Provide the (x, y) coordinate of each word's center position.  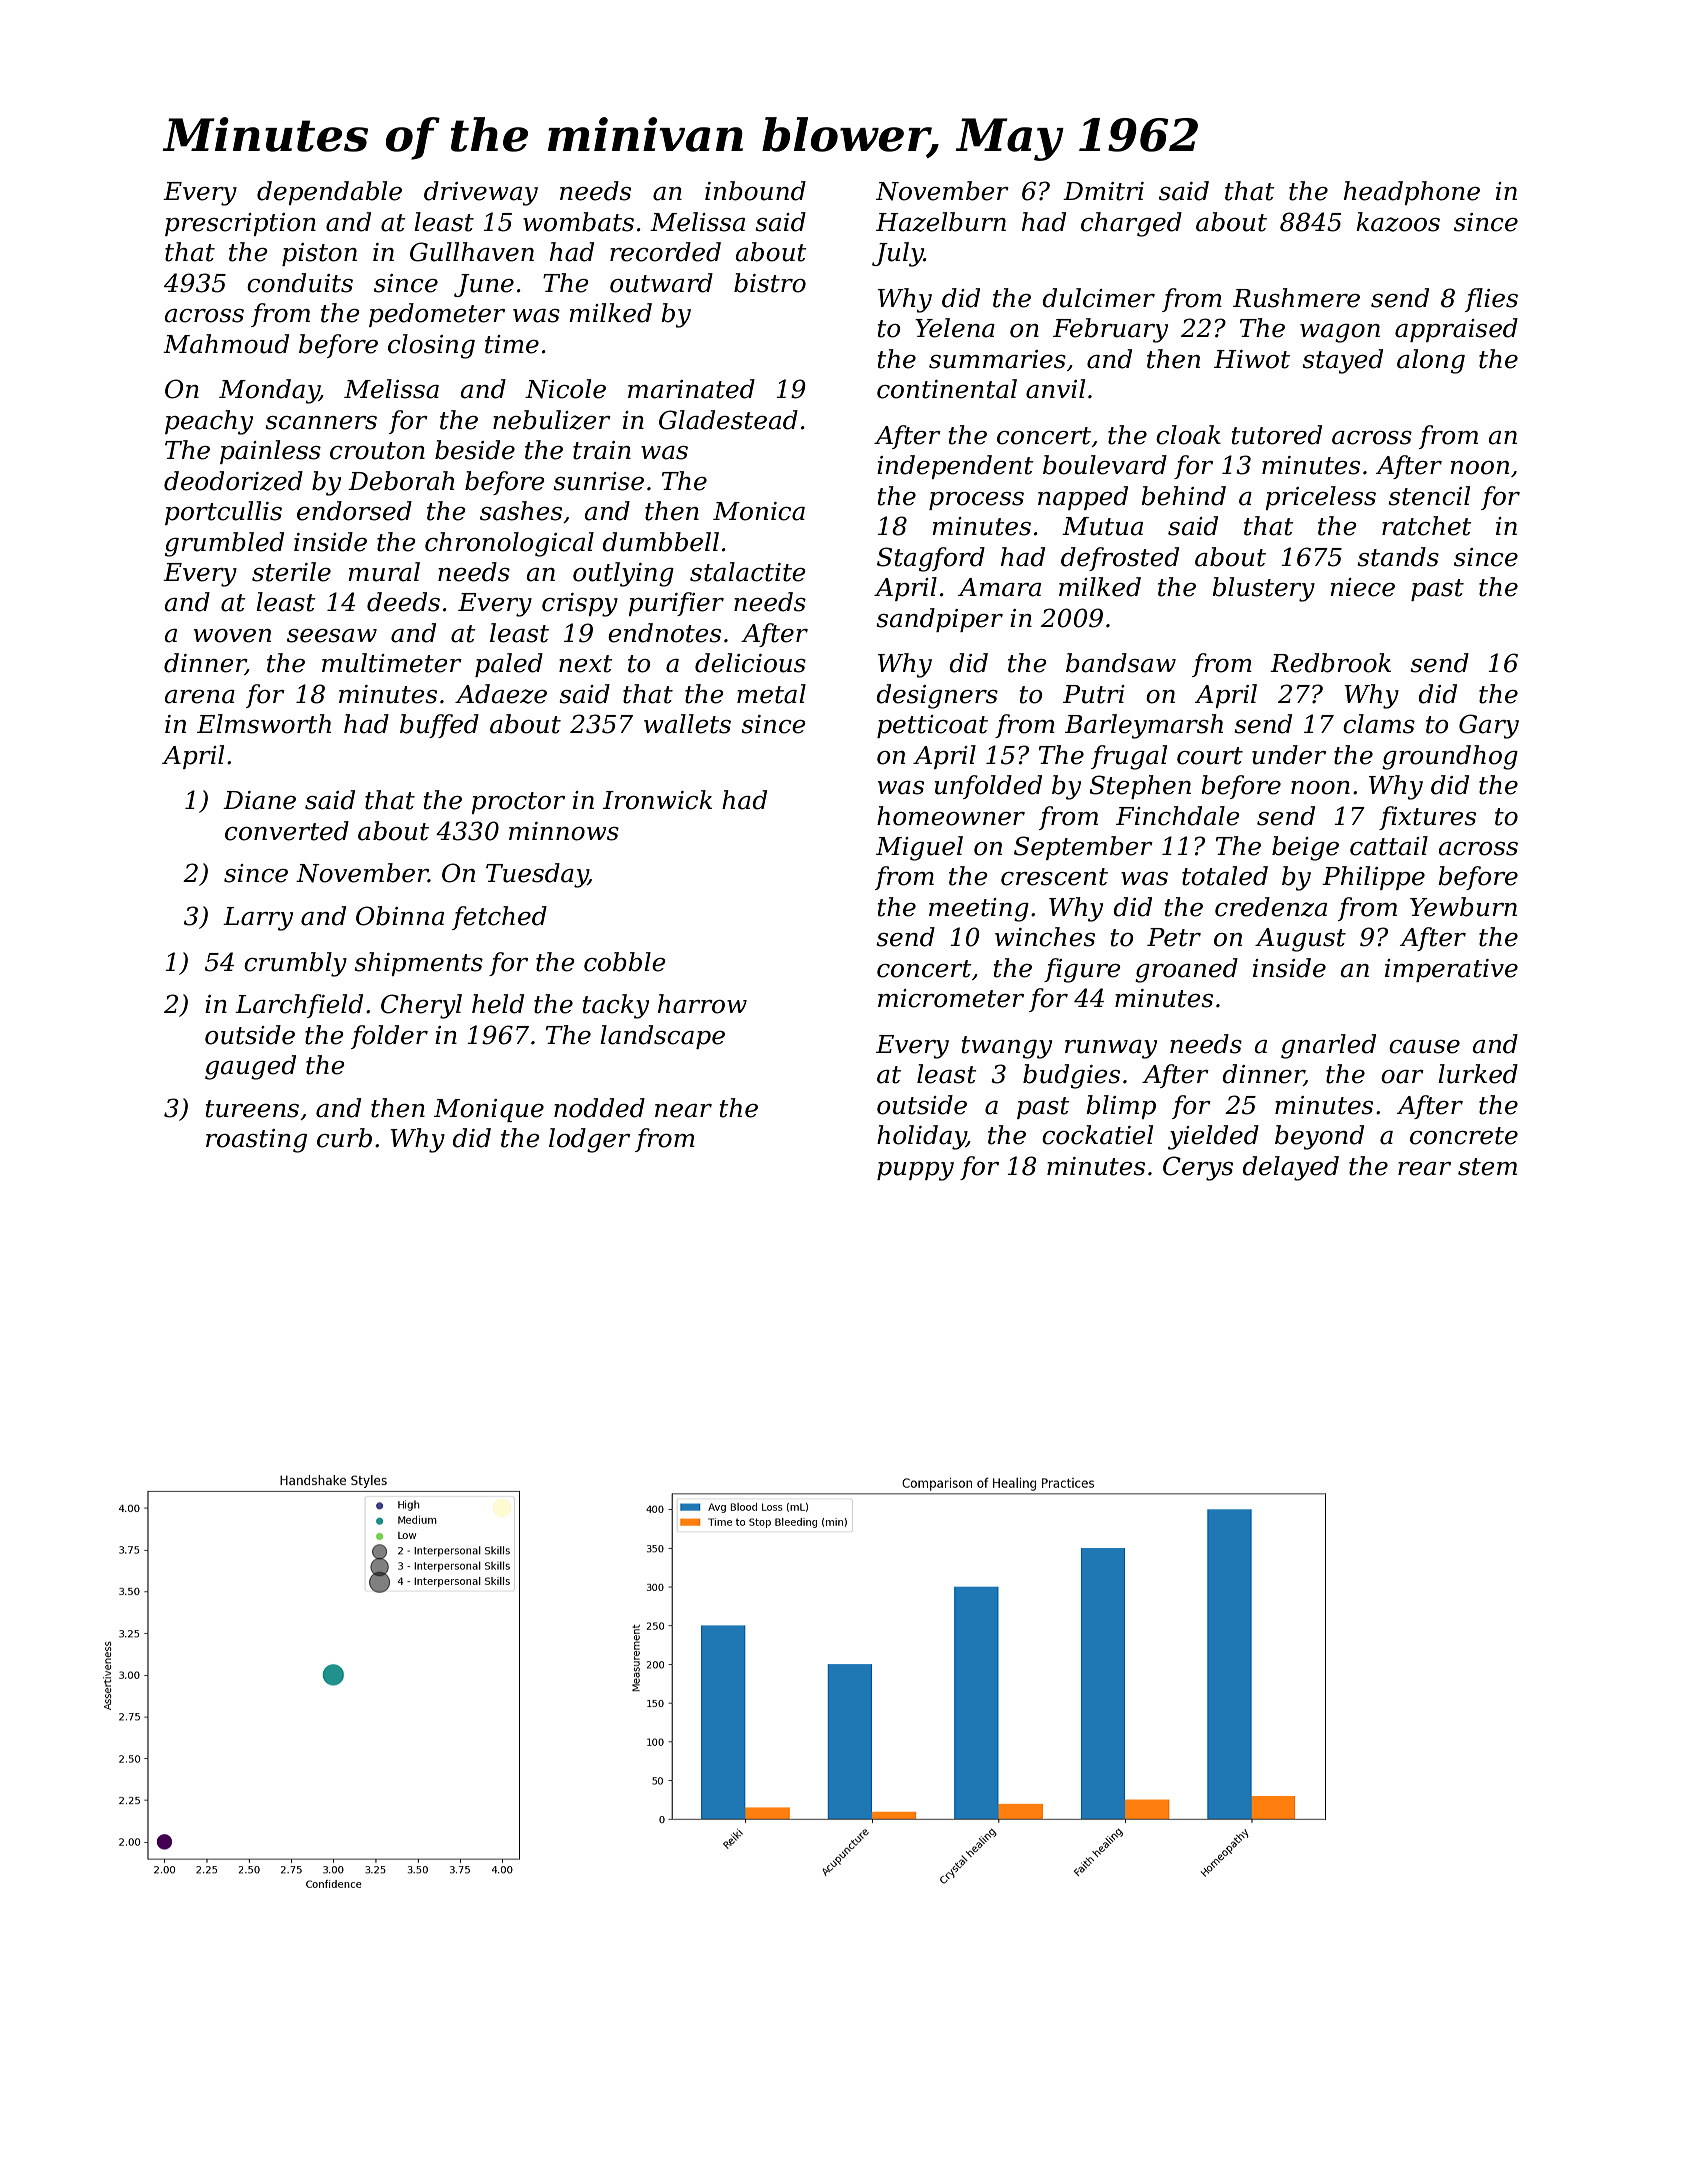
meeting (979, 910)
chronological (509, 544)
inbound (755, 191)
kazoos (1398, 222)
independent (955, 467)
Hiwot (1252, 359)
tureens (252, 1109)
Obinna (400, 916)
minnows (564, 831)
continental (947, 389)
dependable (329, 193)
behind (1183, 496)
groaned (1186, 970)
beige (1305, 848)
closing (431, 346)
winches (1045, 937)
